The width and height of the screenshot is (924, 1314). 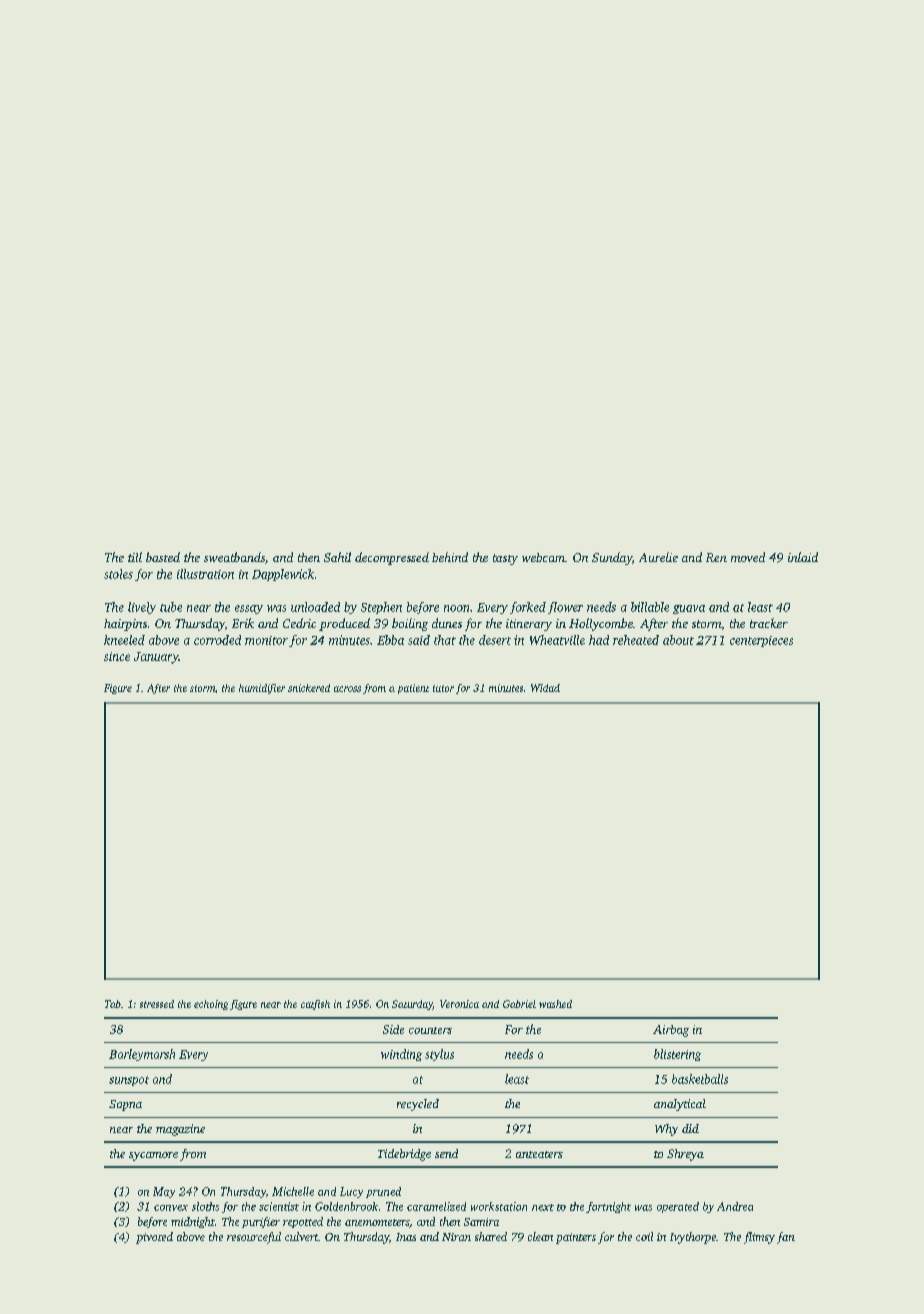 I want to click on patient, so click(x=413, y=689).
